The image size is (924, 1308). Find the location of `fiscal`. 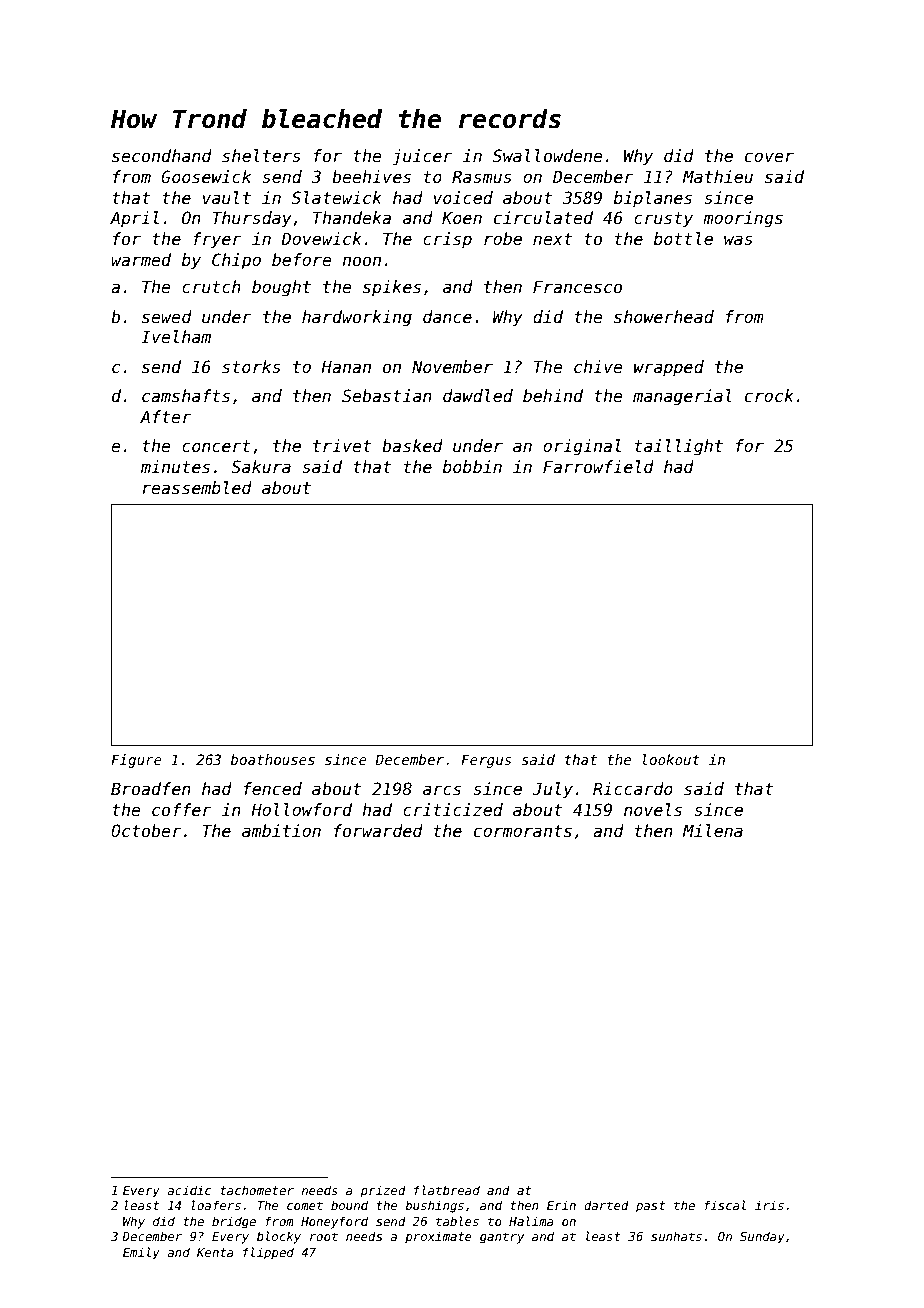

fiscal is located at coordinates (725, 1205).
